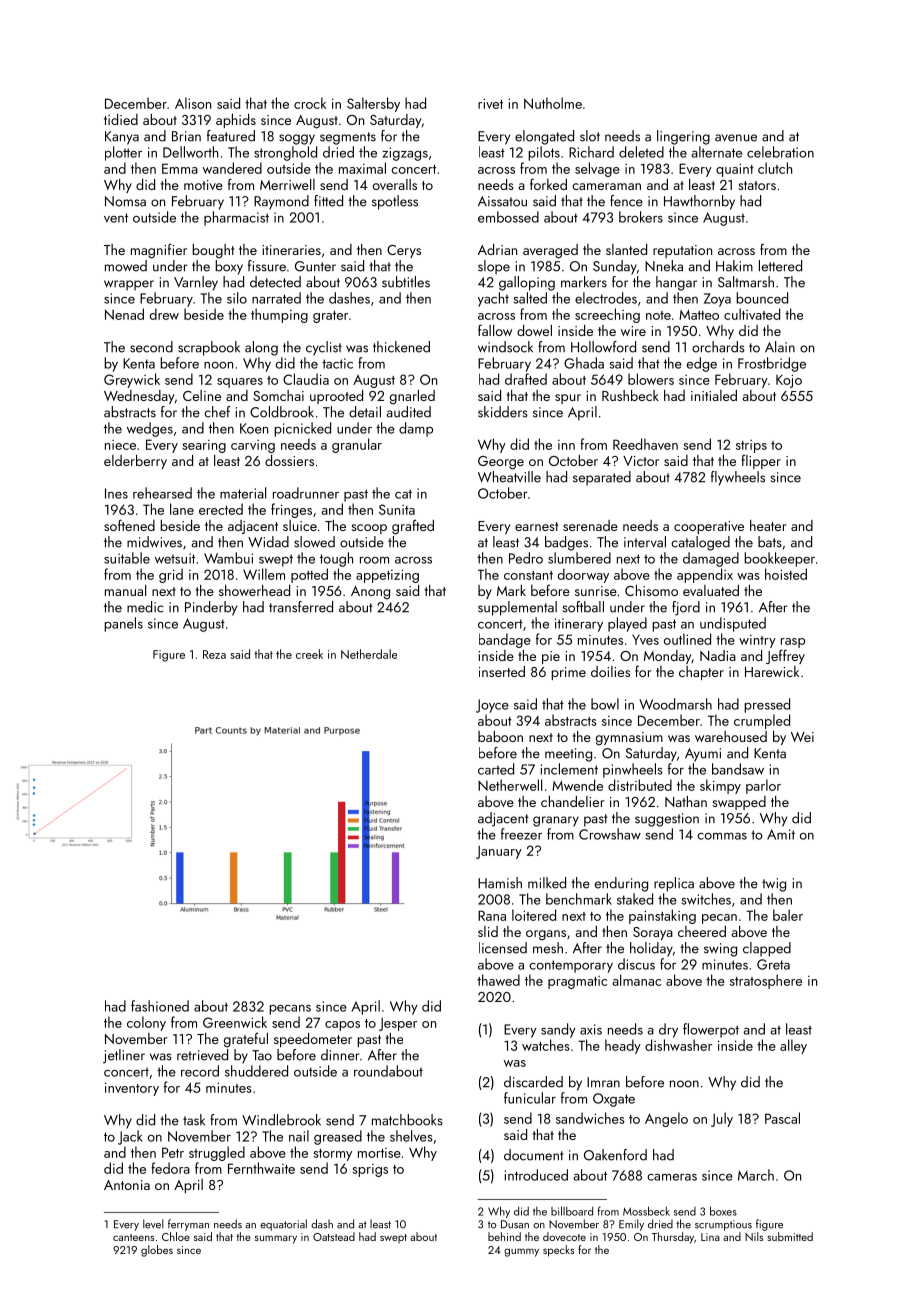  I want to click on Saltersby, so click(373, 104).
